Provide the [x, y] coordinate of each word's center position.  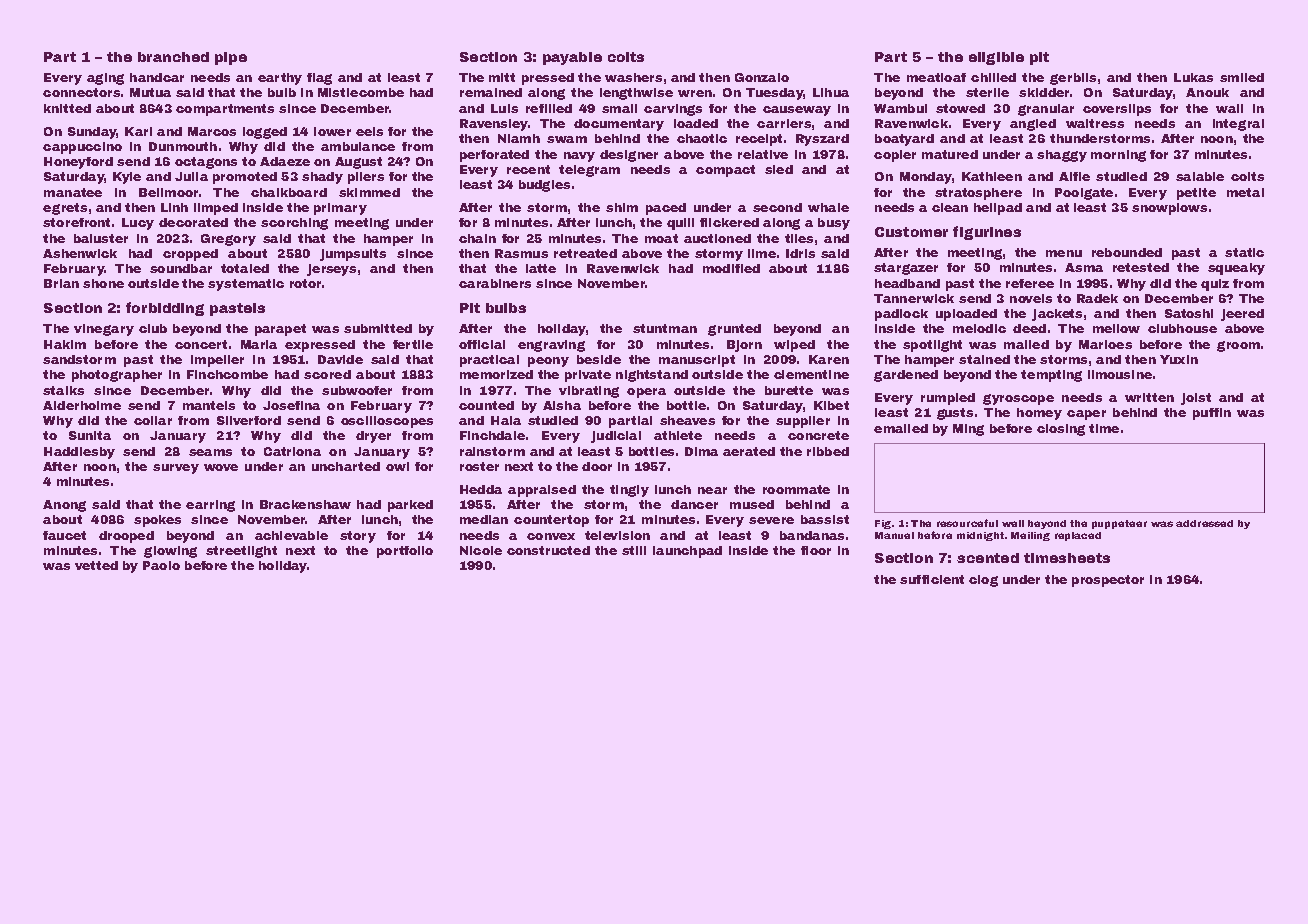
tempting [1051, 376]
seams [210, 452]
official [482, 344]
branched [173, 57]
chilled [993, 77]
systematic [246, 285]
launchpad [687, 552]
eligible [996, 58]
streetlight [241, 552]
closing [1061, 430]
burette [789, 390]
